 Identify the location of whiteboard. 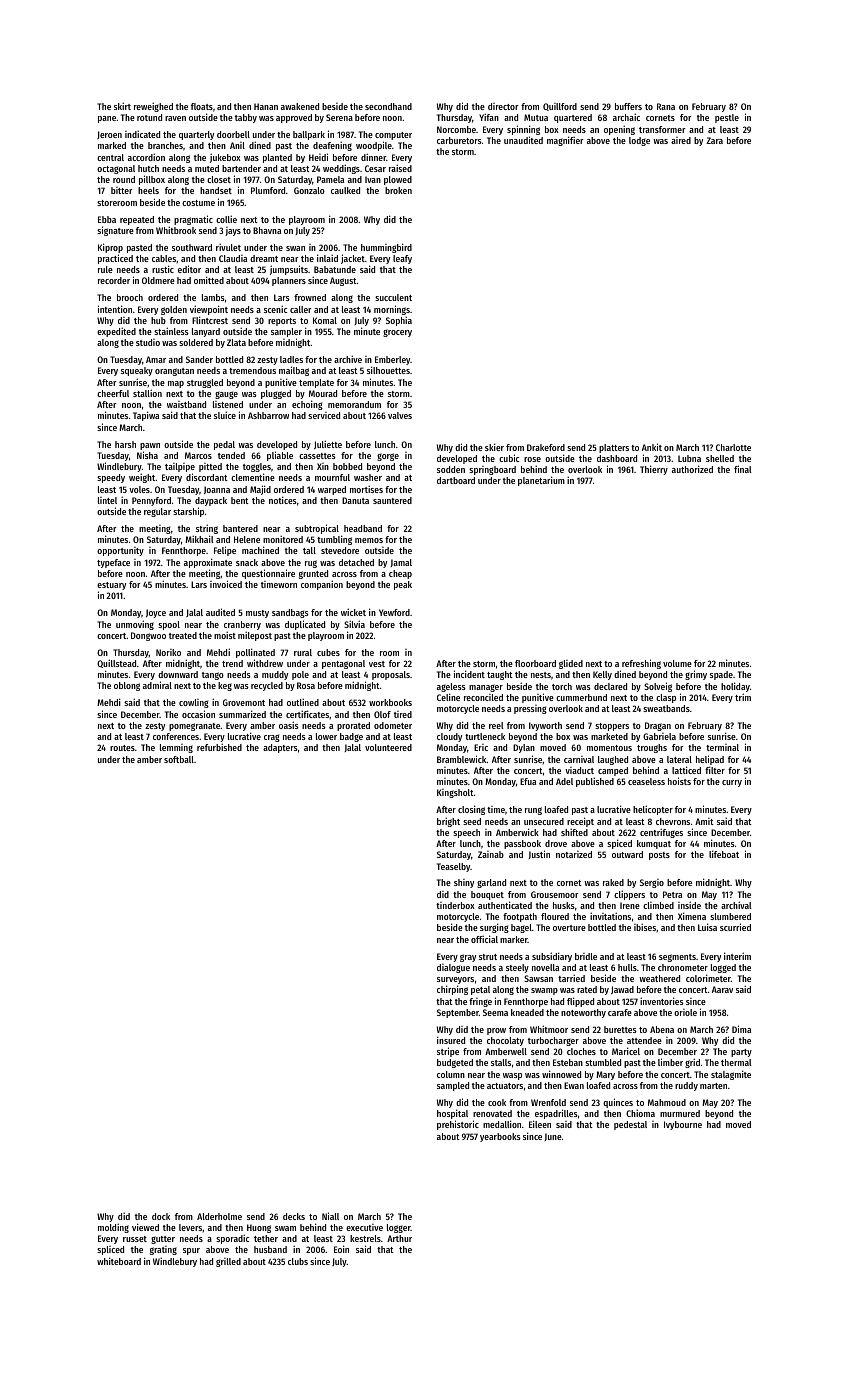
(119, 1261).
